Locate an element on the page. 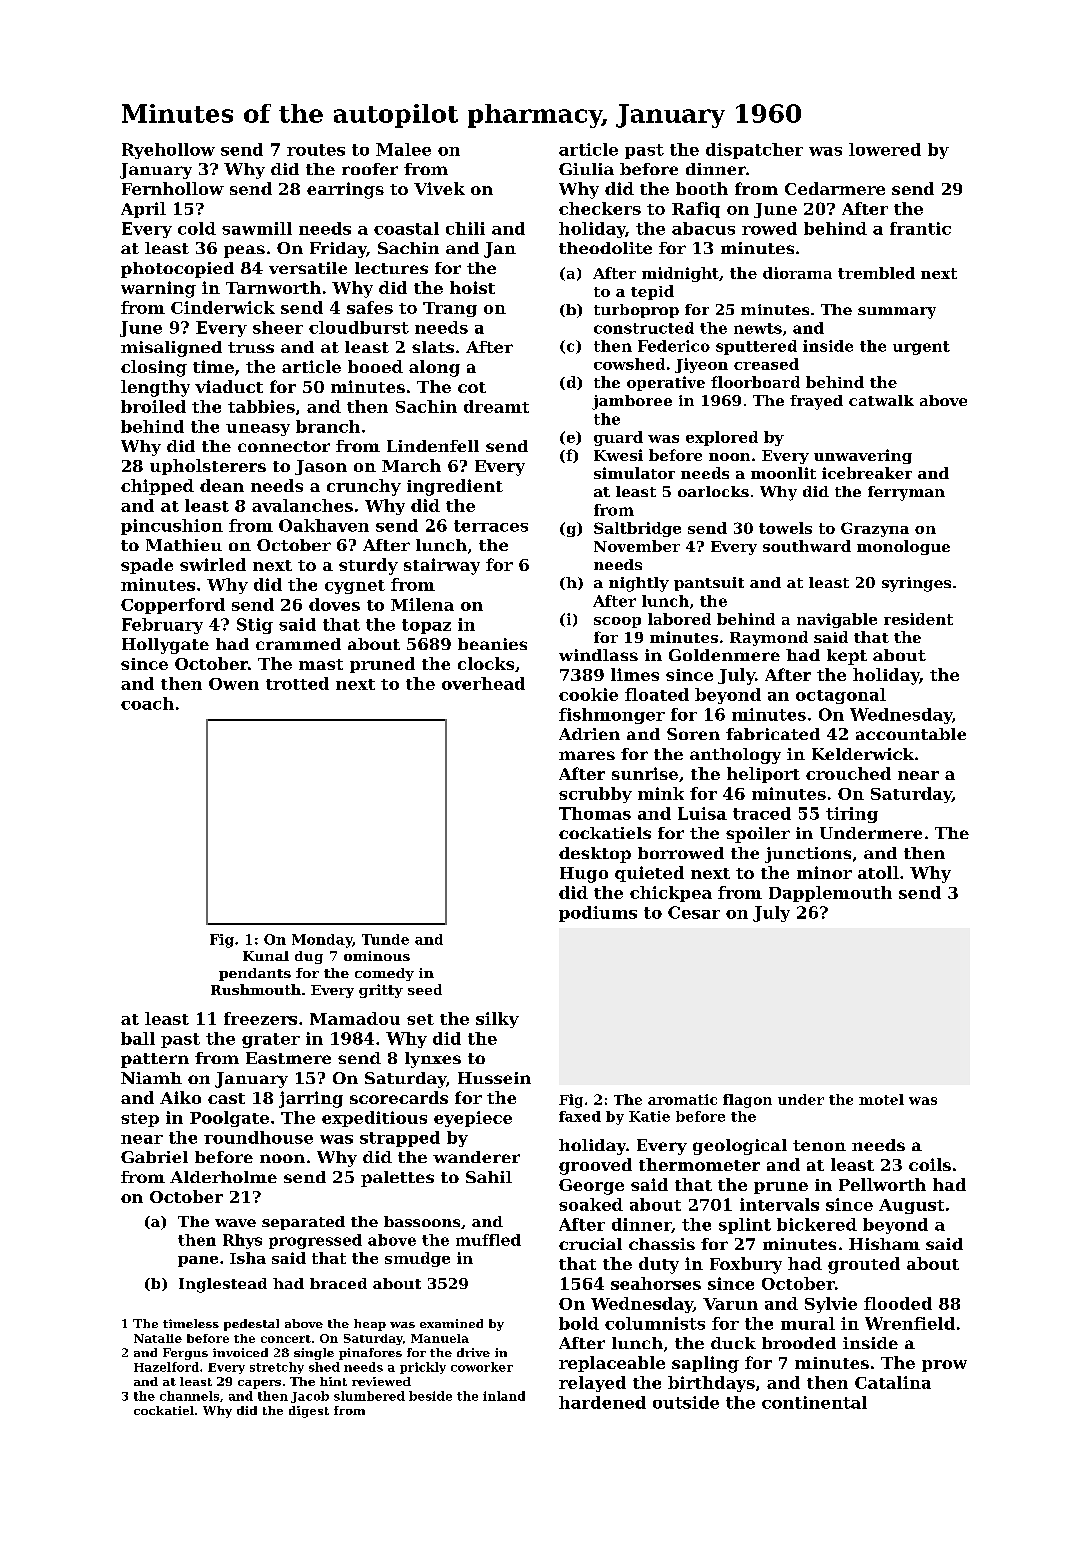  continental is located at coordinates (814, 1402).
